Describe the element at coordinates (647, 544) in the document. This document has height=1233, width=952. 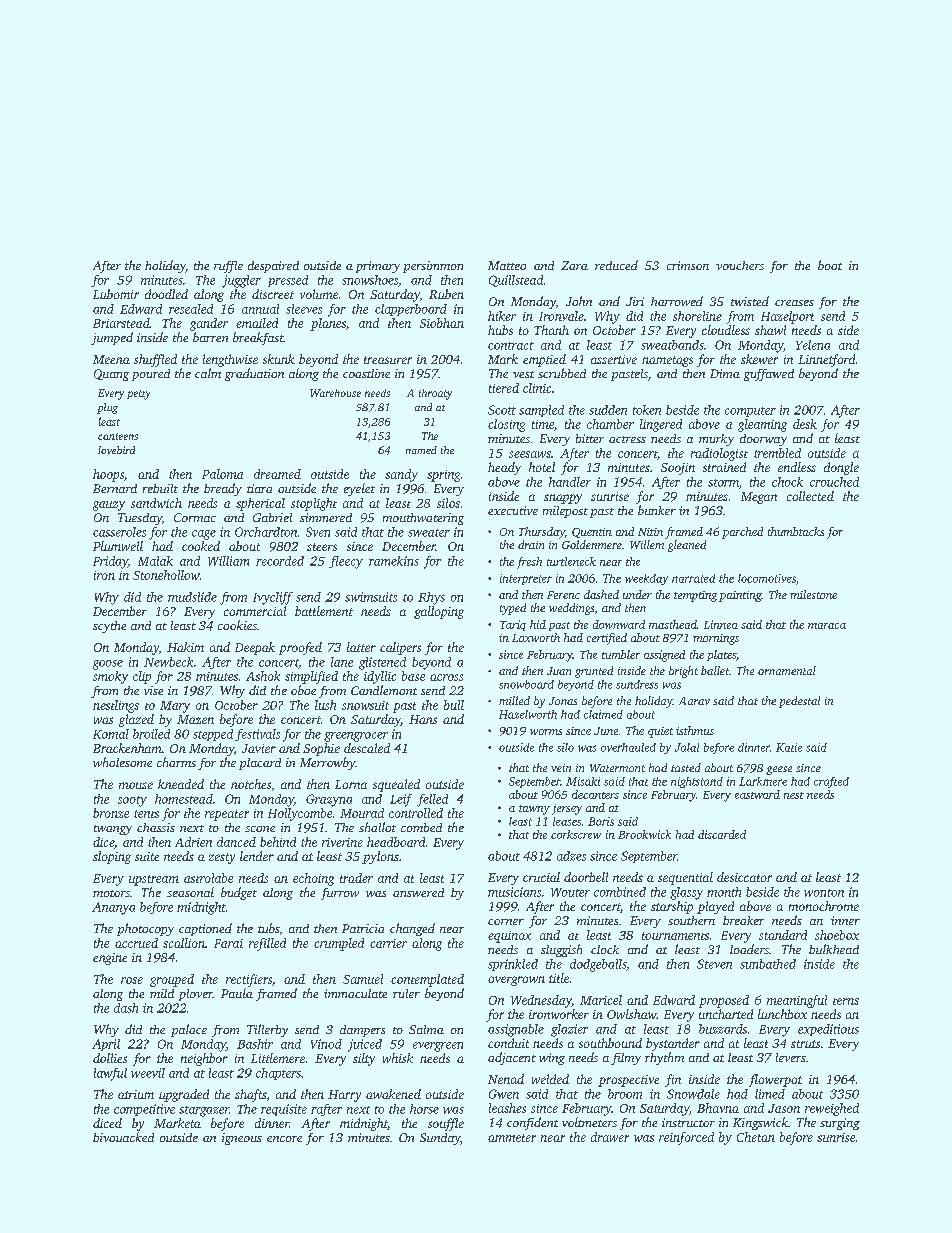
I see `Willem` at that location.
